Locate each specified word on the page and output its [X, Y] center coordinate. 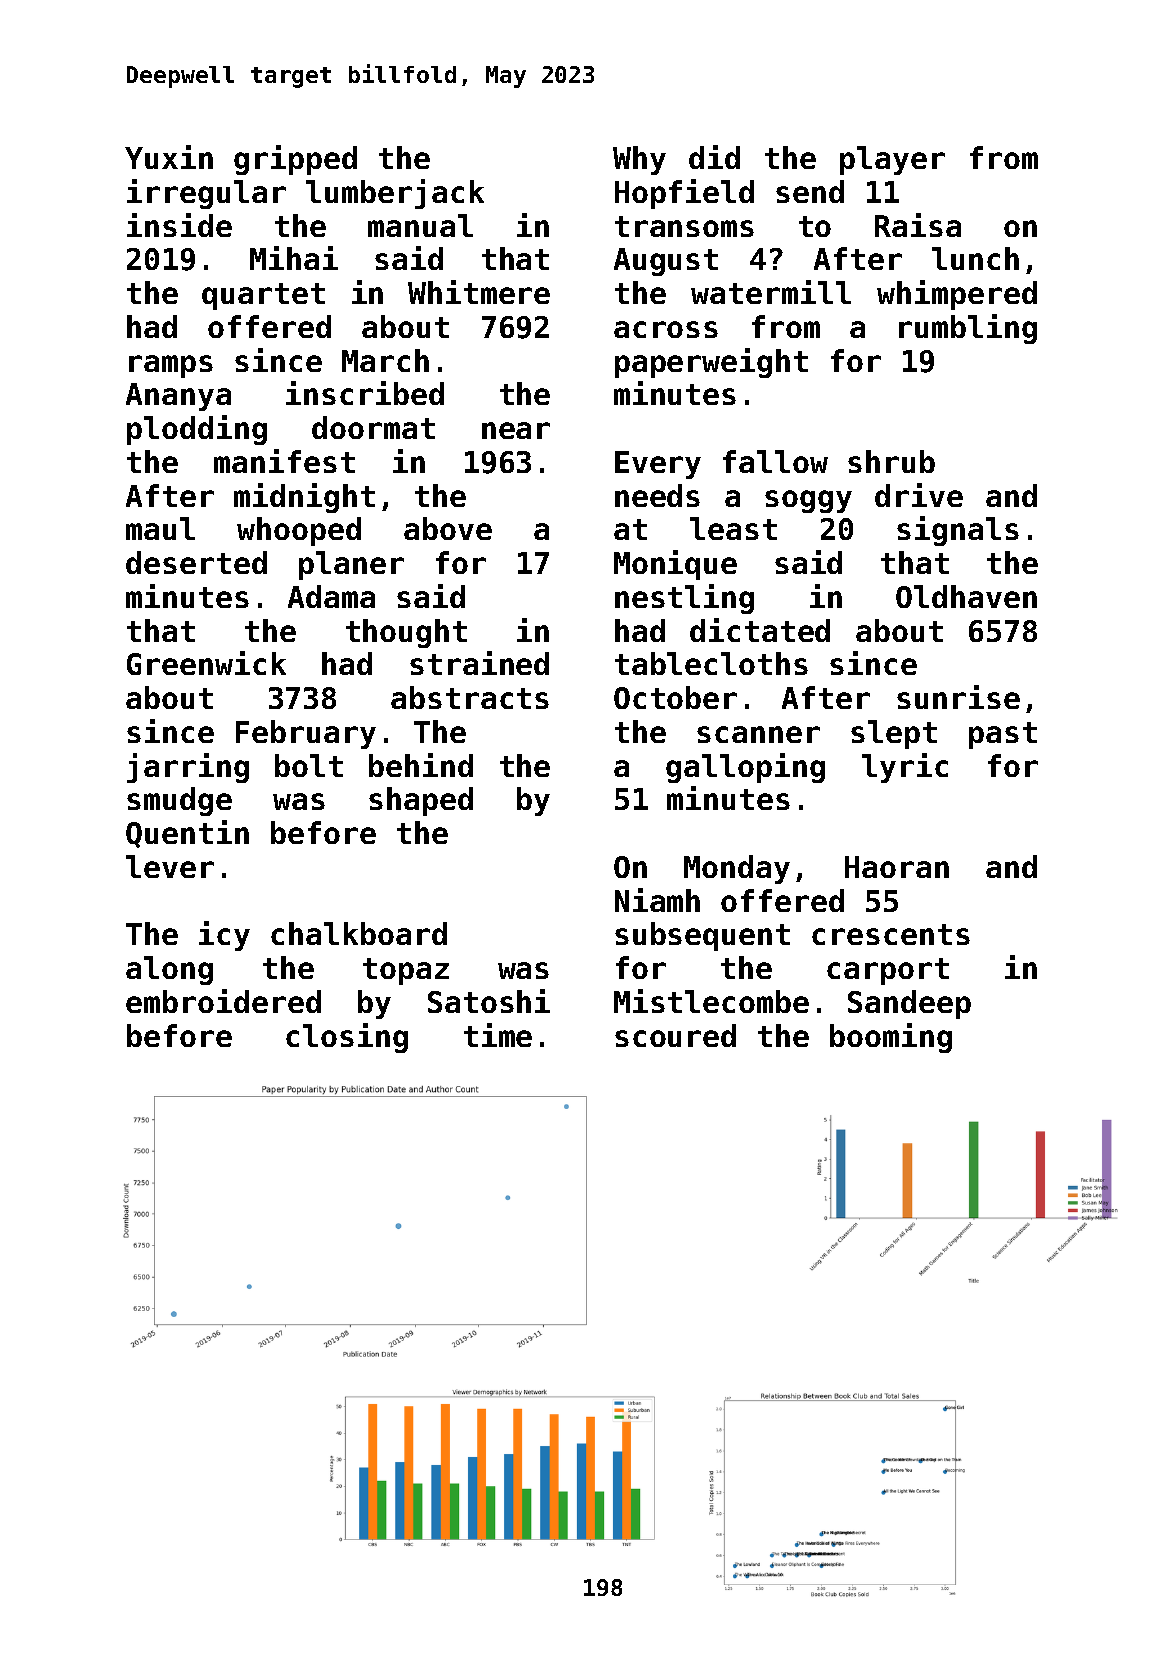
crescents [891, 934]
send [810, 191]
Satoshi [489, 1001]
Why [639, 160]
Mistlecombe [711, 1001]
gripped [295, 160]
